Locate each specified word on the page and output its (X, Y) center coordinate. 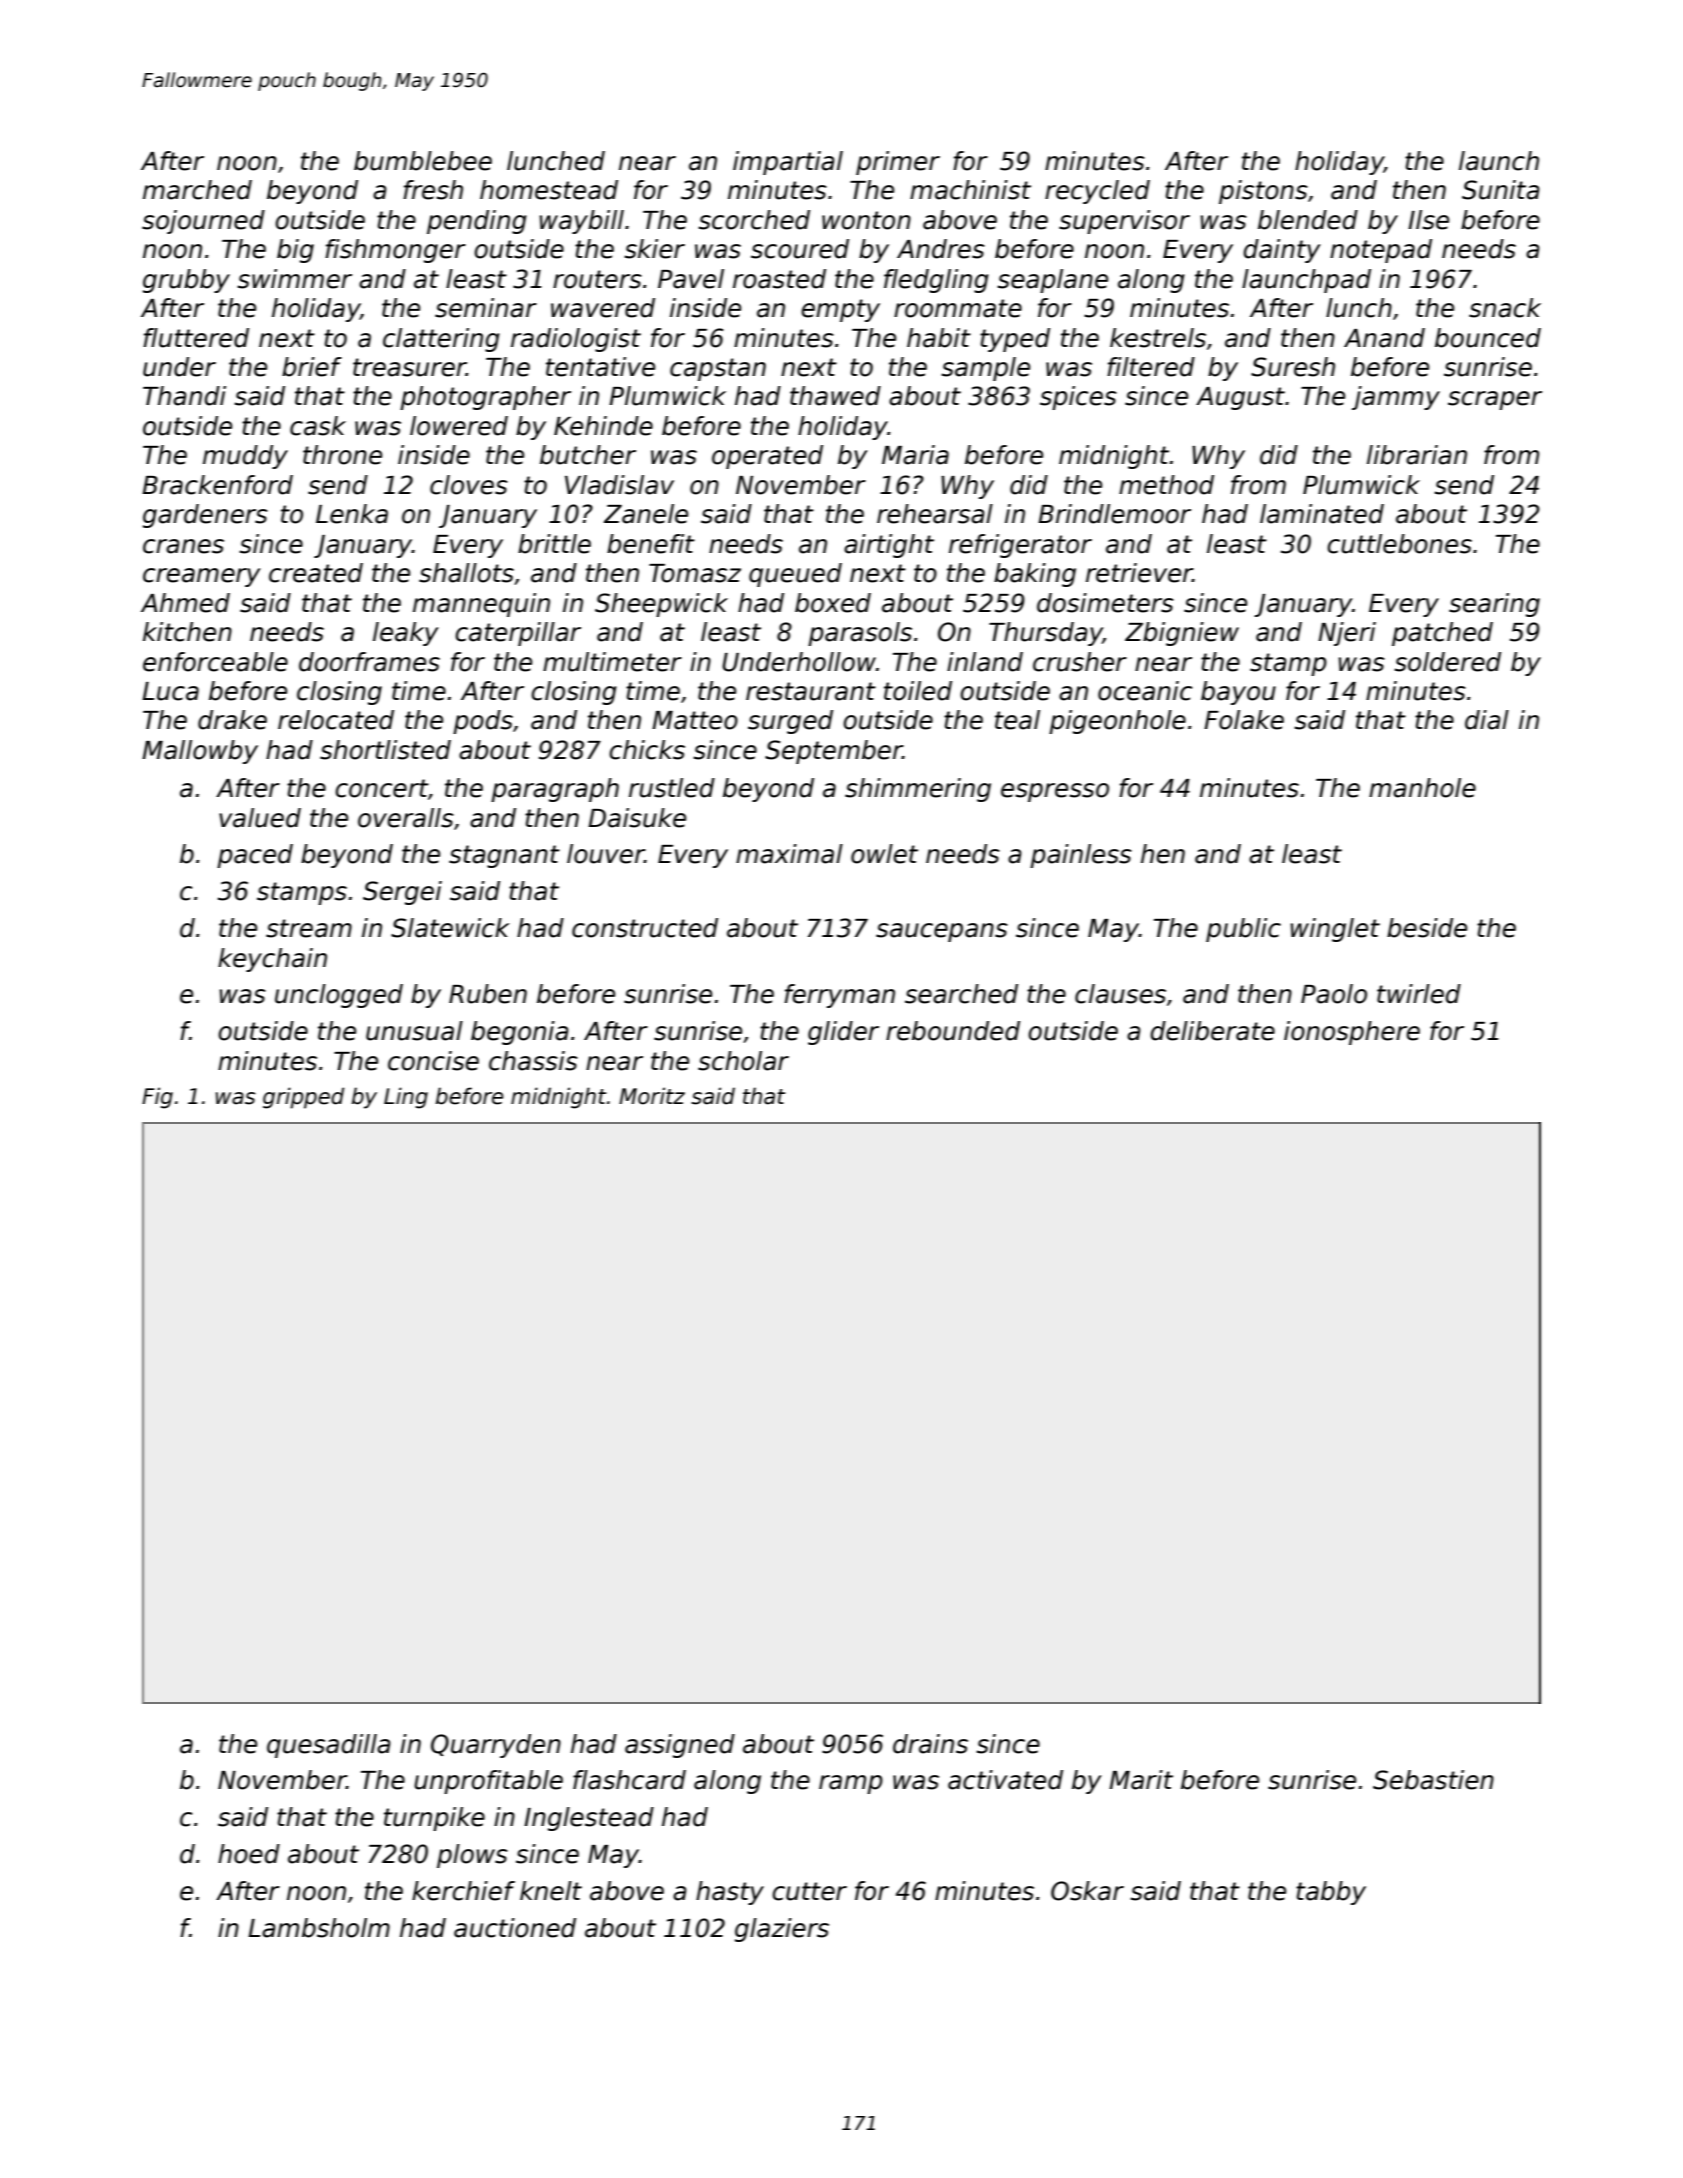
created (316, 573)
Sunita (1501, 190)
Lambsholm (319, 1928)
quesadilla (329, 1746)
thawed (835, 396)
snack (1505, 308)
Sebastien (1433, 1780)
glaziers (782, 1930)
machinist (970, 190)
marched (197, 190)
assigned (680, 1746)
